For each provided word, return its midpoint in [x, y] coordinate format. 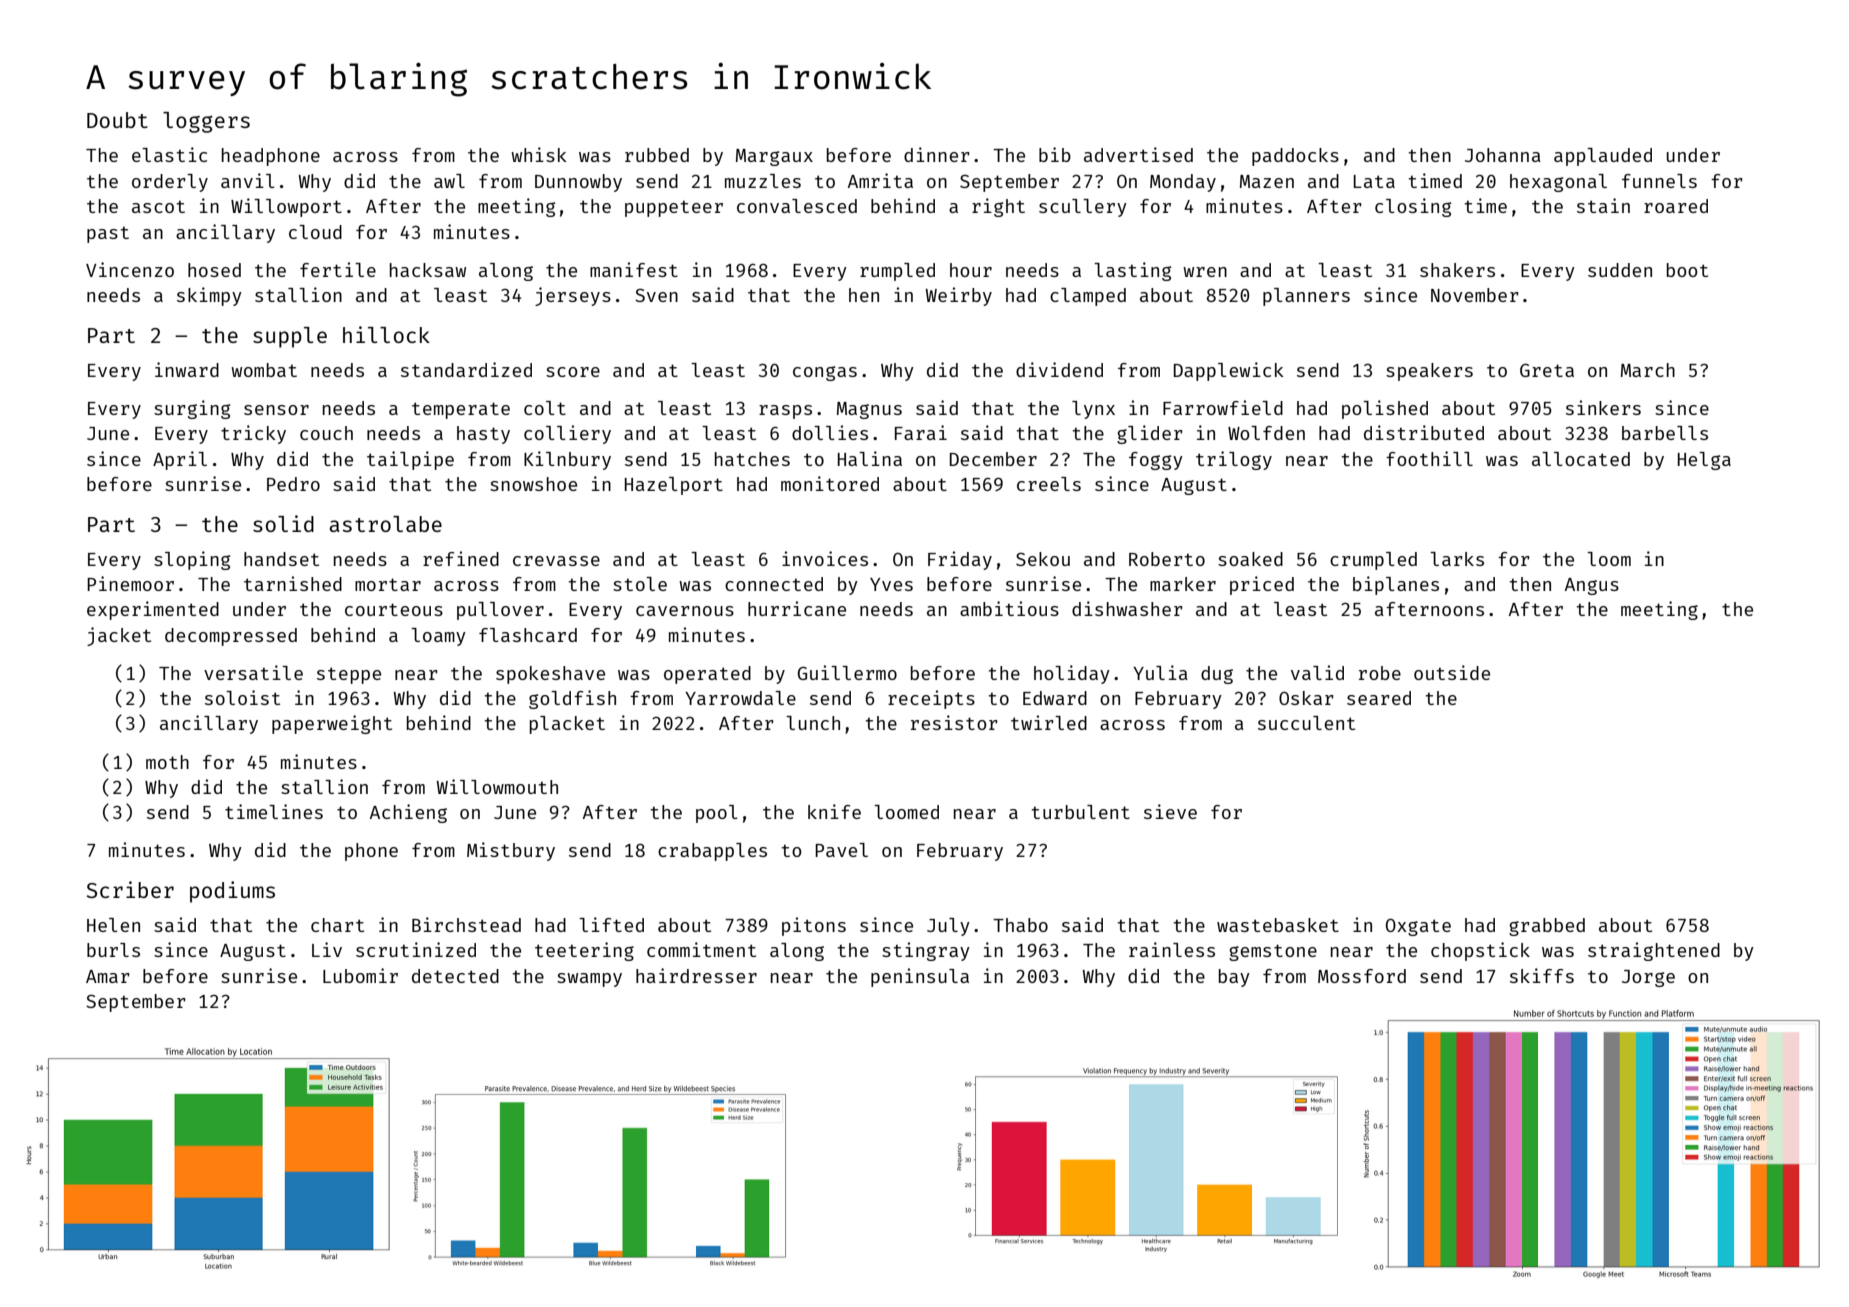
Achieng [408, 813]
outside [1452, 672]
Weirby [958, 296]
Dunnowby [578, 183]
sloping [192, 560]
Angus [1592, 586]
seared [1379, 698]
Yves [891, 584]
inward [187, 369]
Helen [113, 925]
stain [1603, 205]
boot [1687, 270]
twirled [1049, 722]
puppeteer [674, 209]
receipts [931, 699]
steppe [349, 675]
